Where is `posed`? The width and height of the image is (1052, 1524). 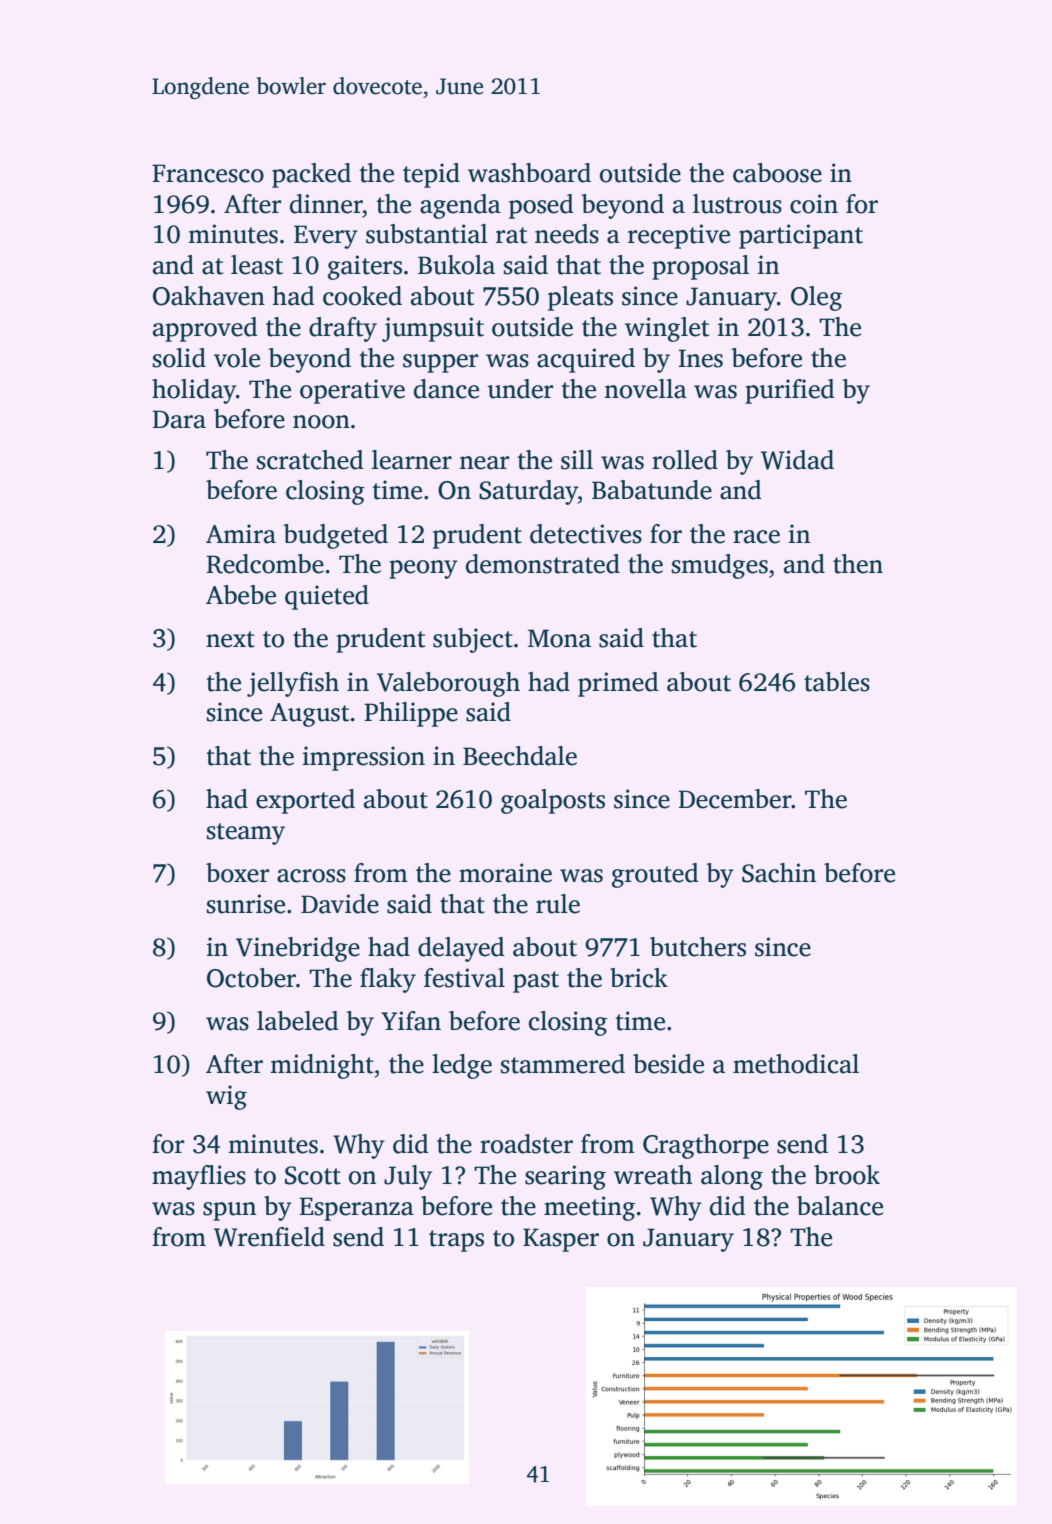 posed is located at coordinates (541, 206).
